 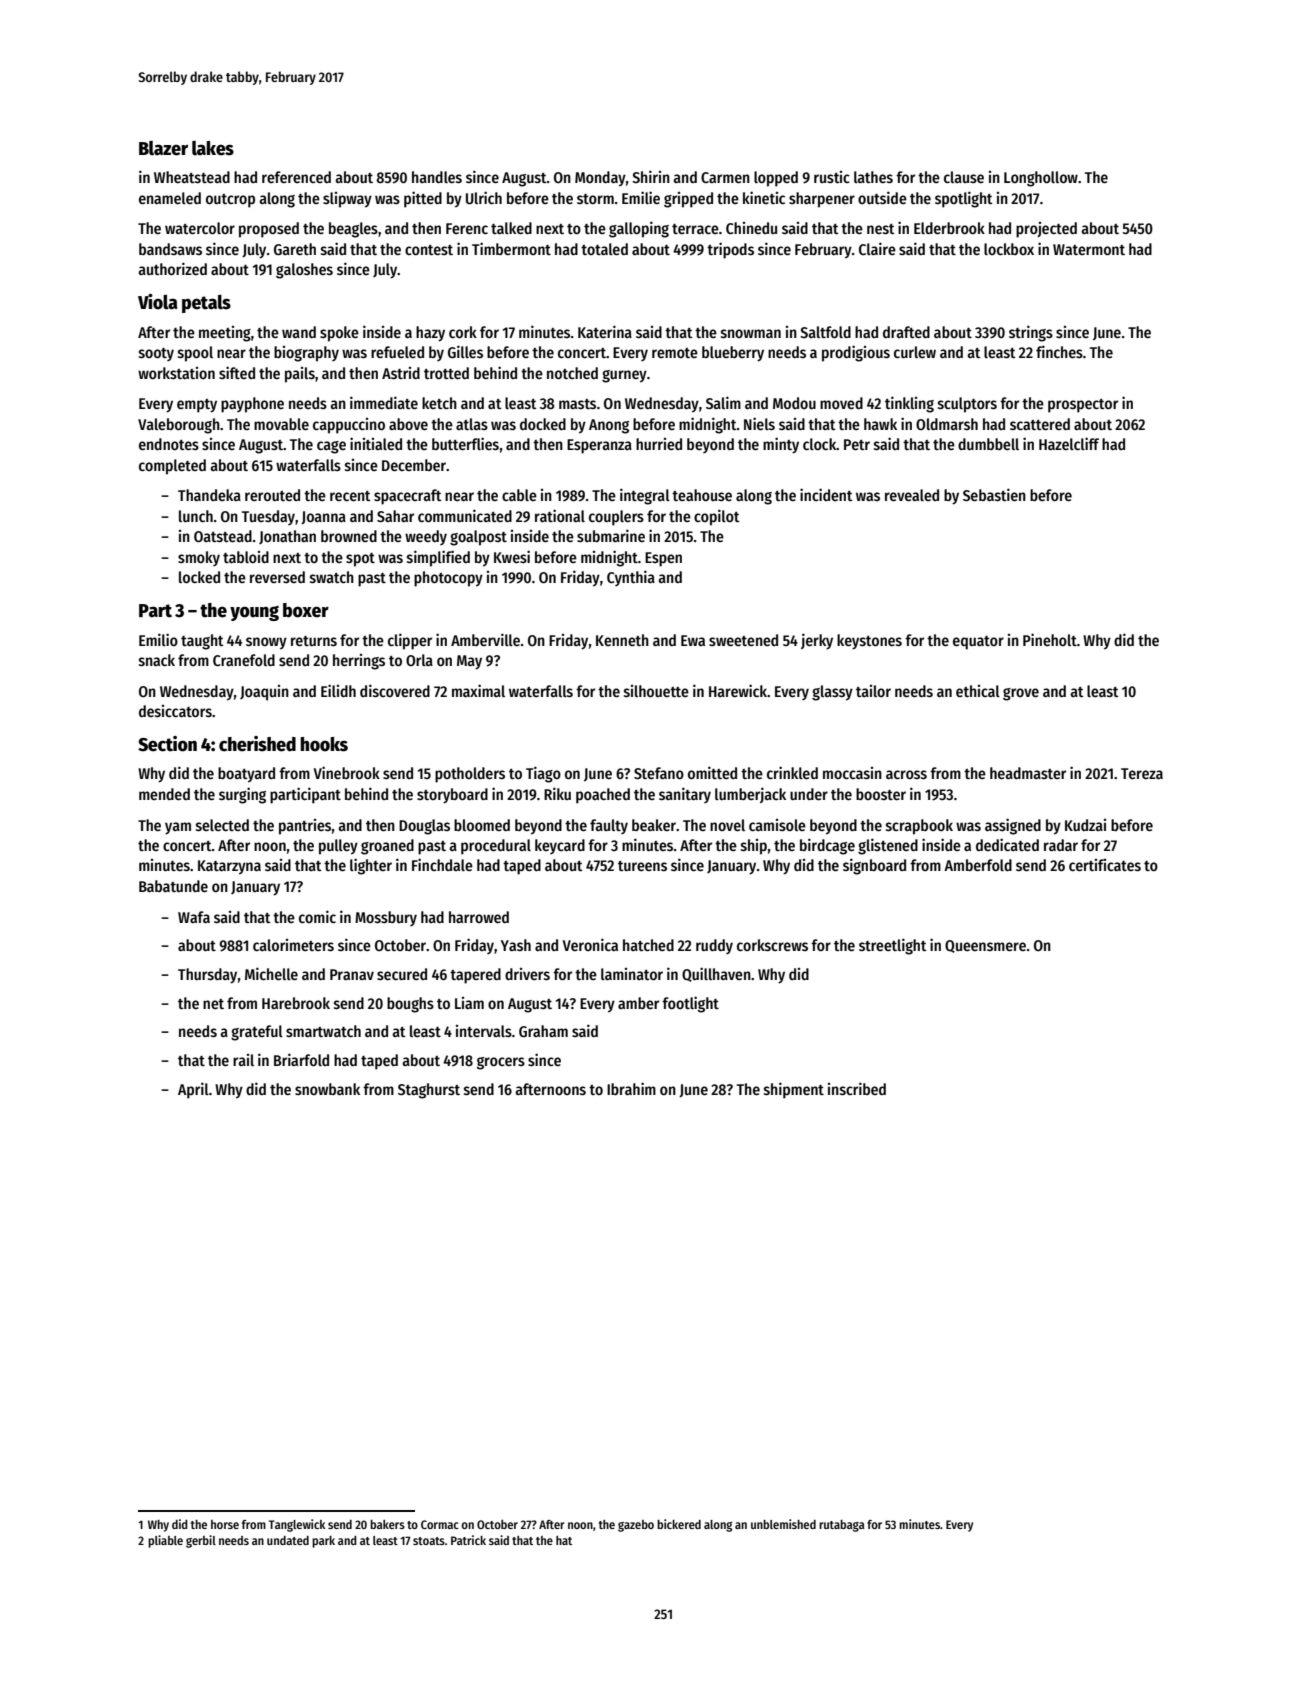 What do you see at coordinates (158, 302) in the document?
I see `Viola` at bounding box center [158, 302].
